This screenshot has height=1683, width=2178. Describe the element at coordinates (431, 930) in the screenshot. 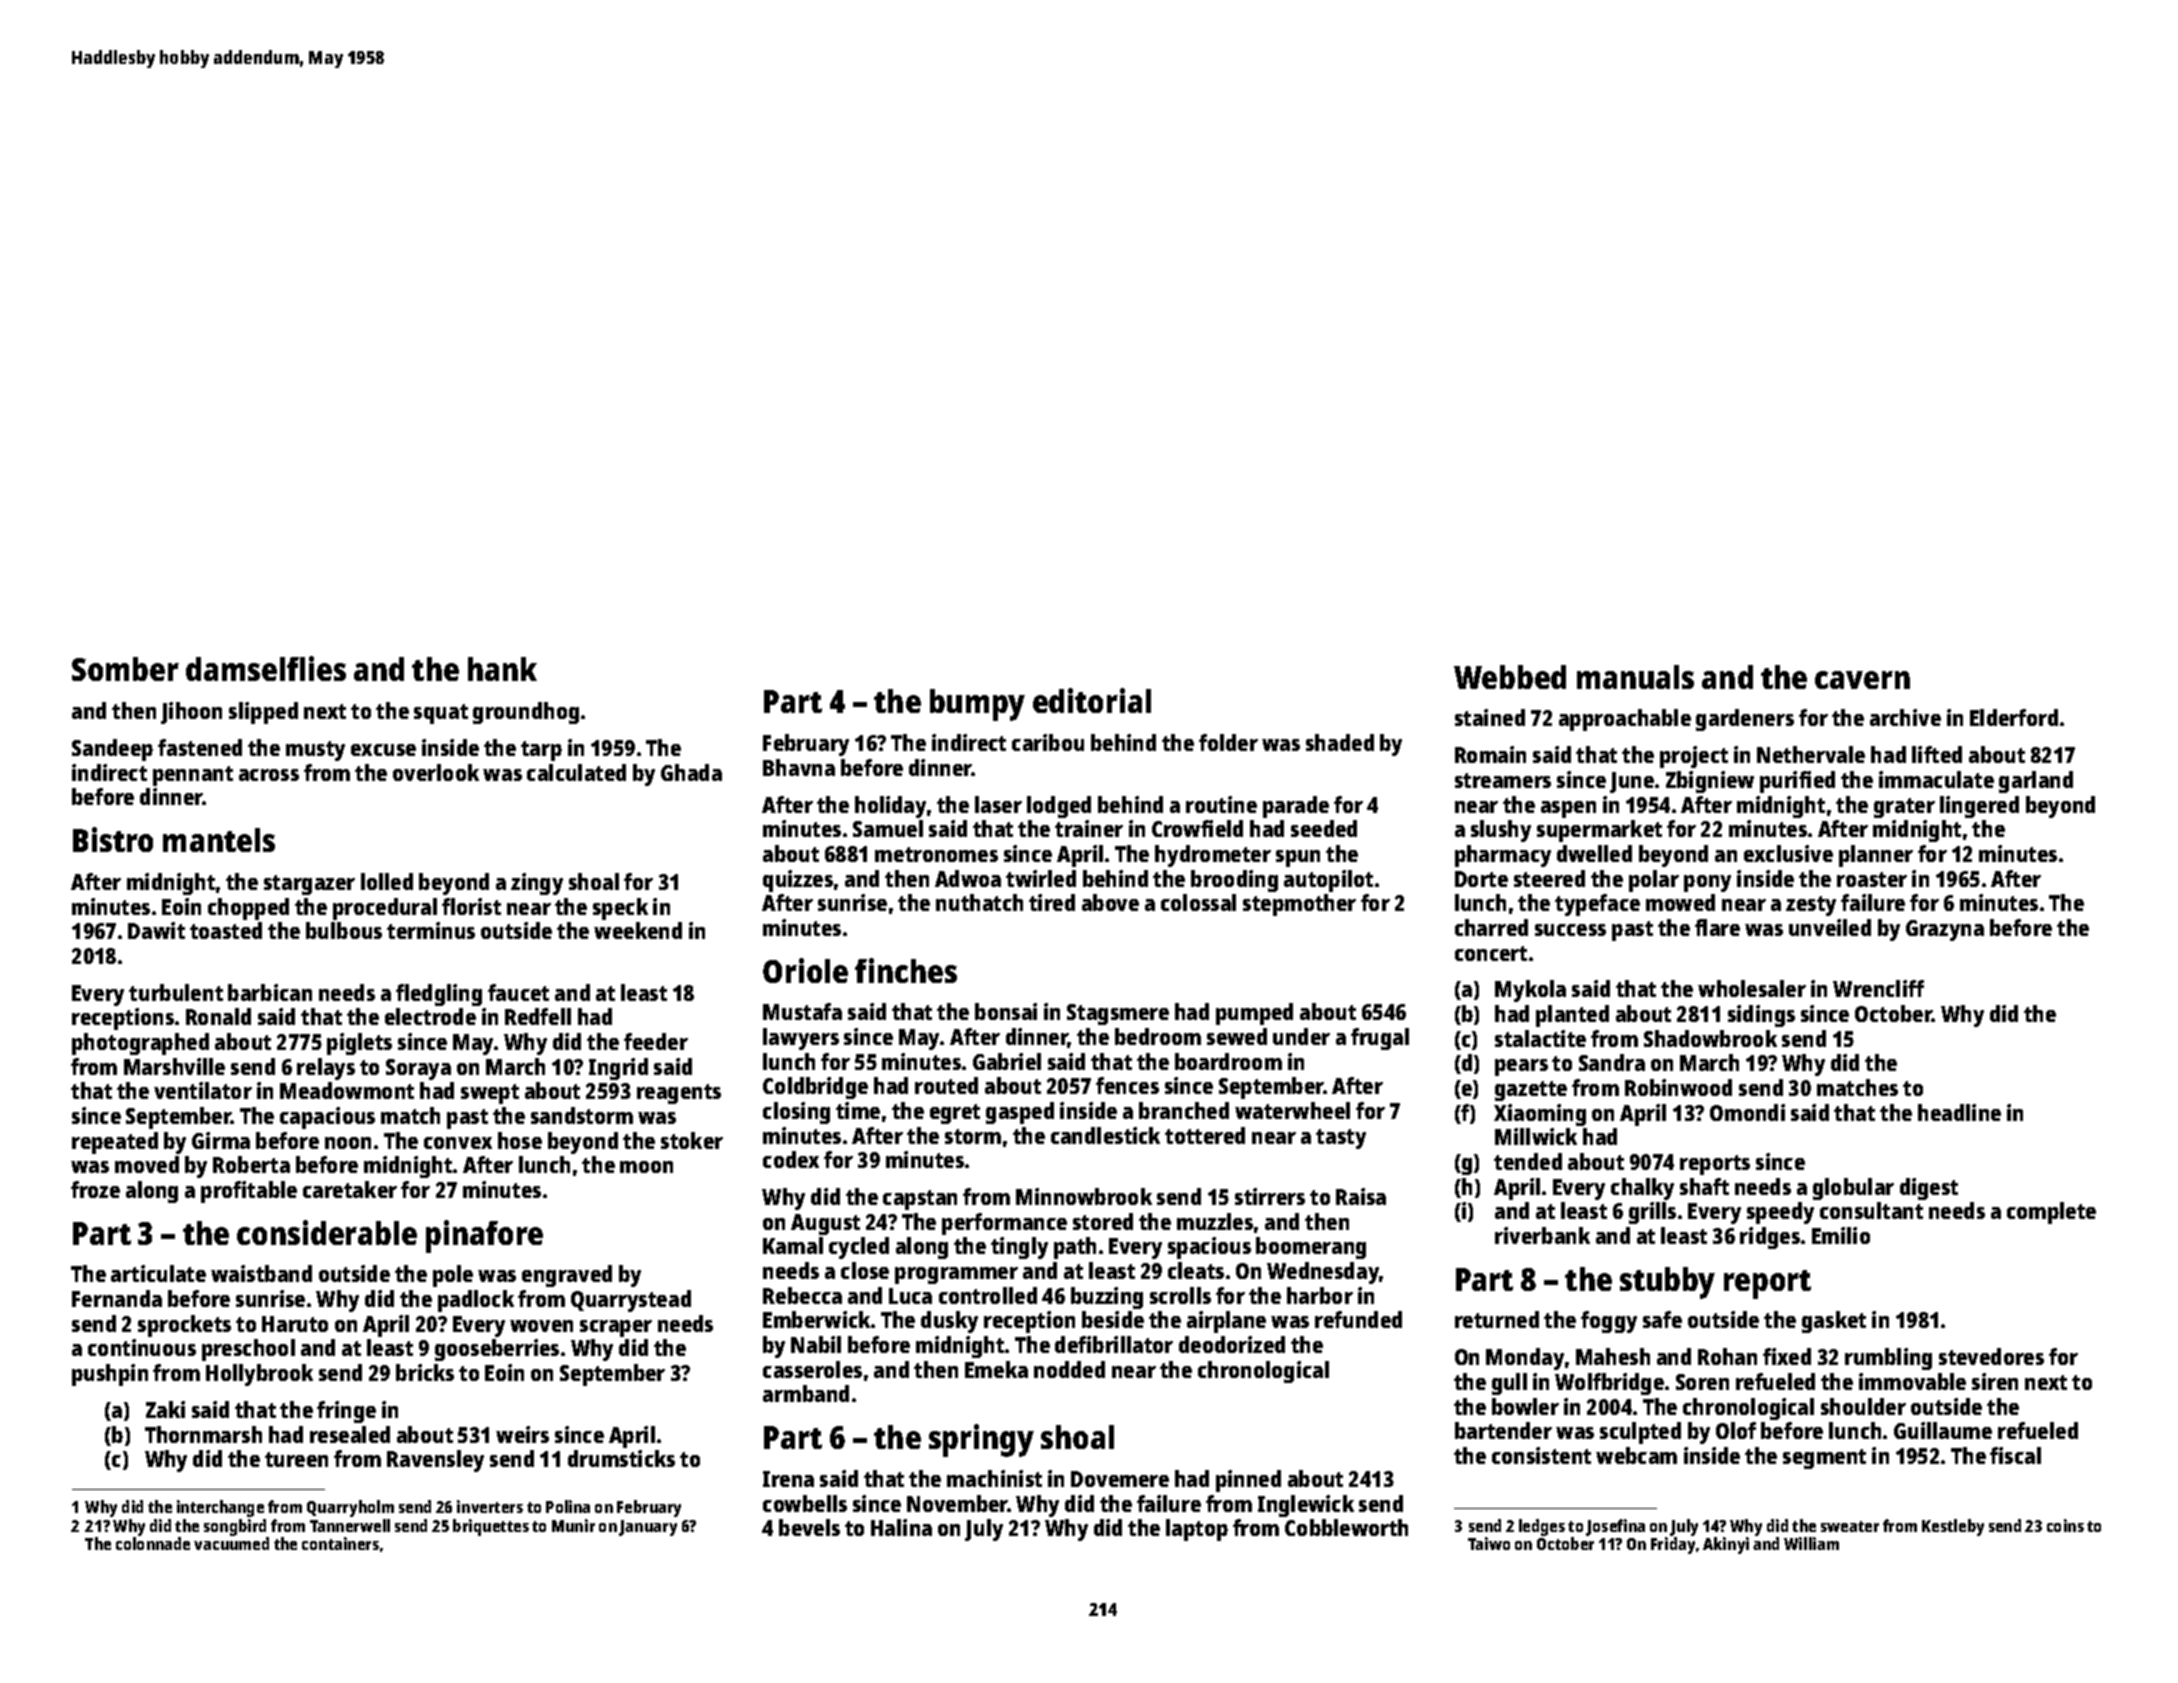

I see `terminus` at that location.
